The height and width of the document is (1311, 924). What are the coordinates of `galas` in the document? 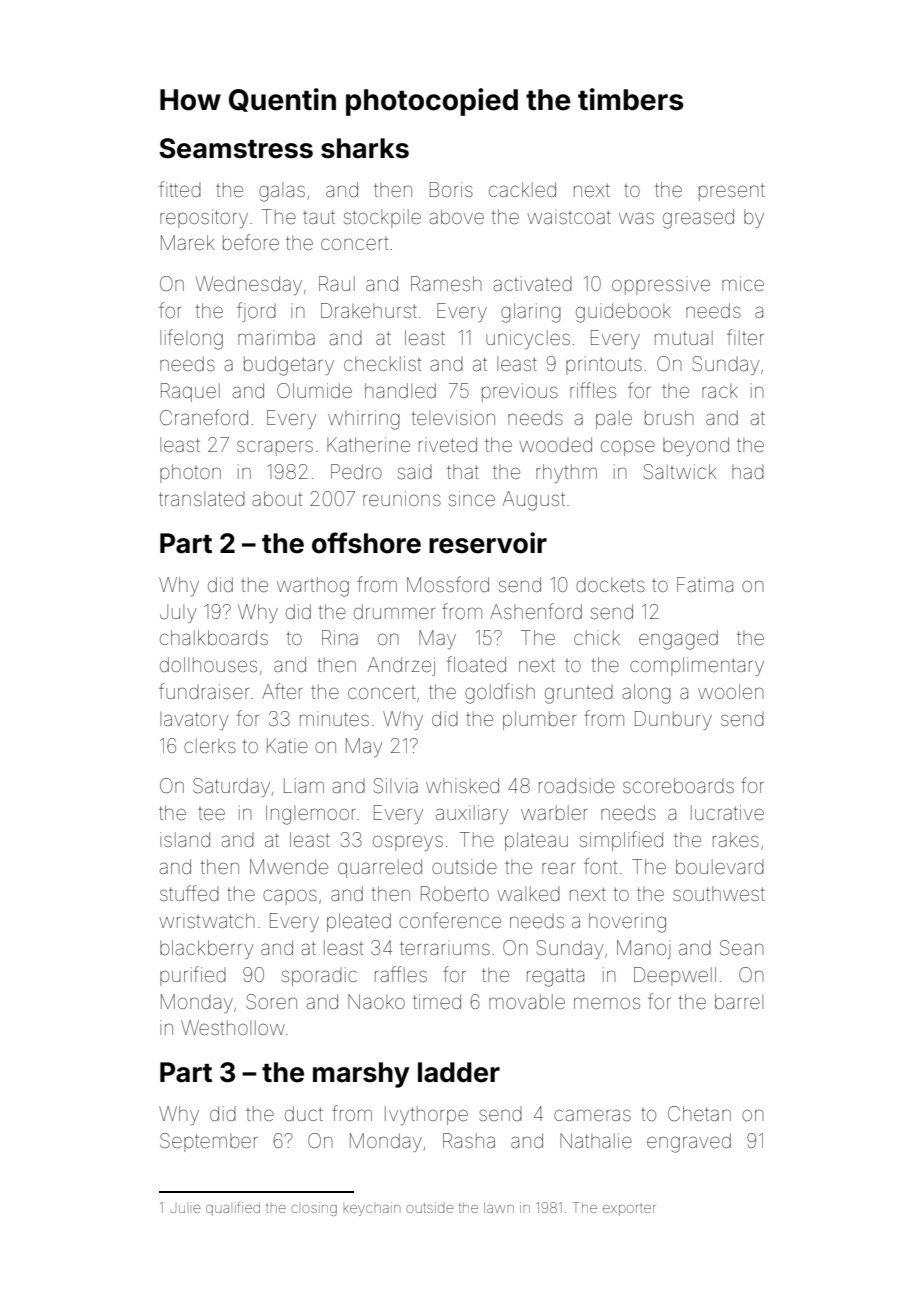 It's located at (282, 192).
